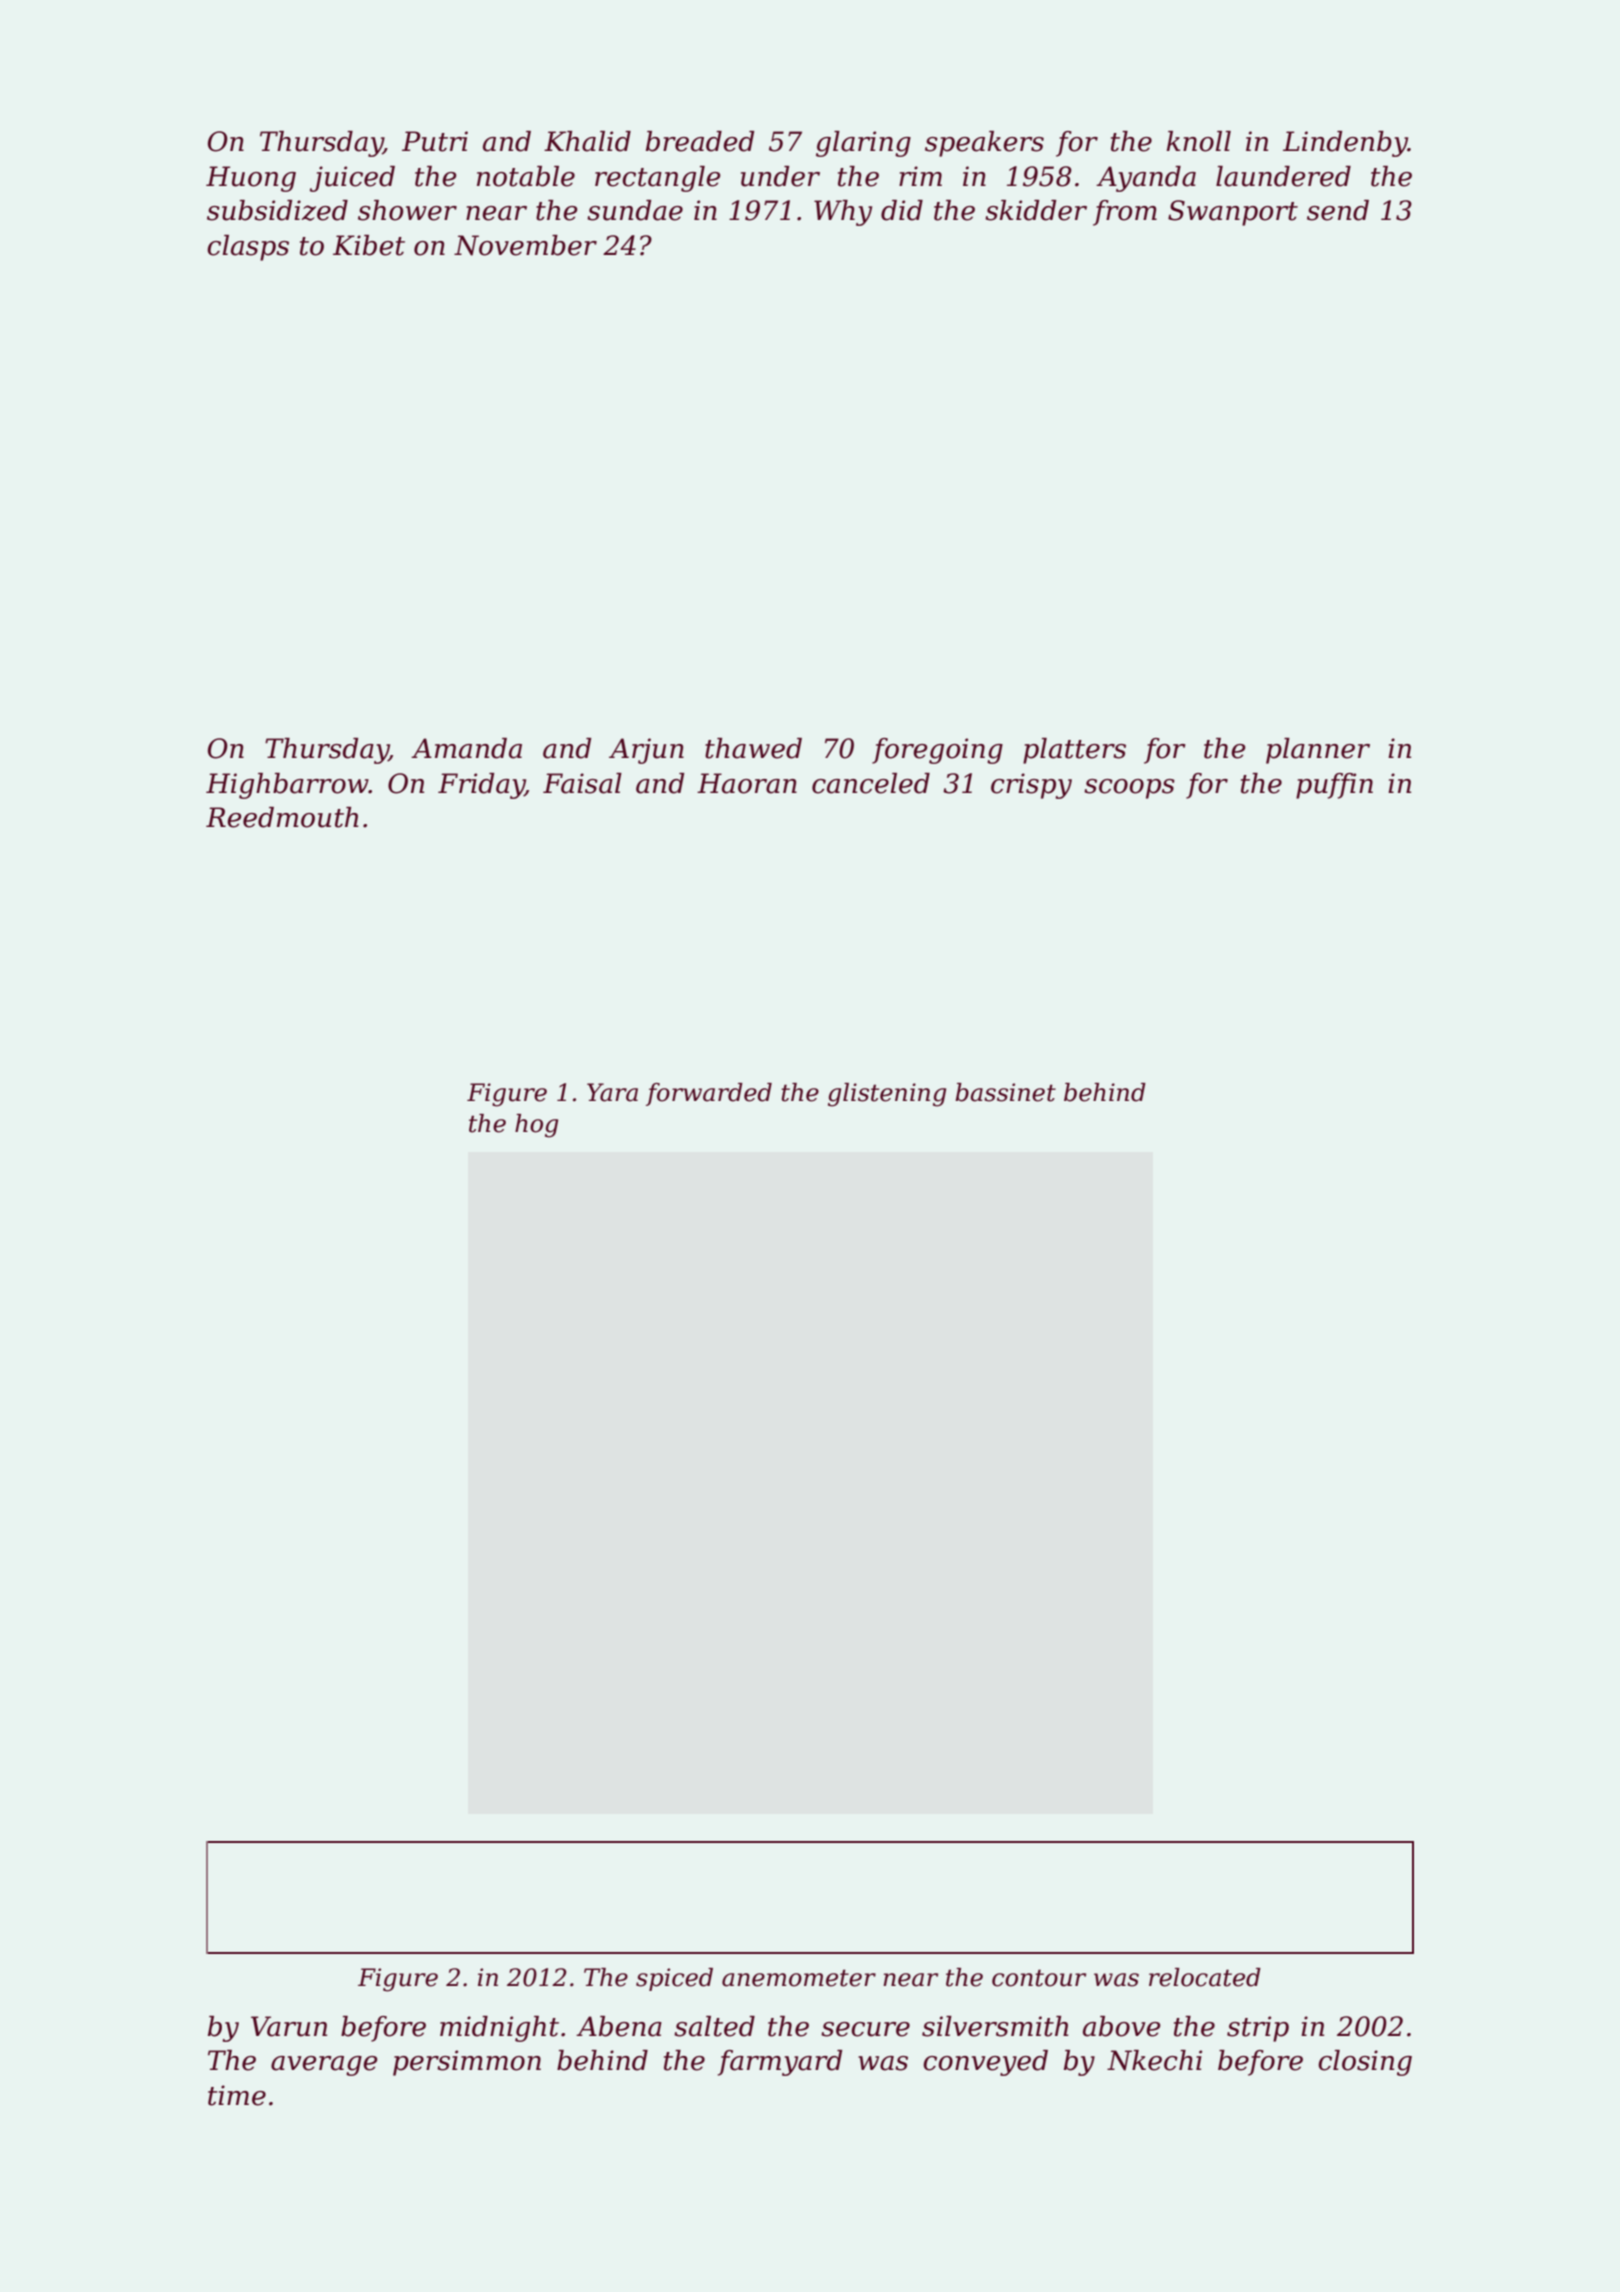 This page has height=2292, width=1620. Describe the element at coordinates (1005, 1092) in the page. I see `bassinet` at that location.
